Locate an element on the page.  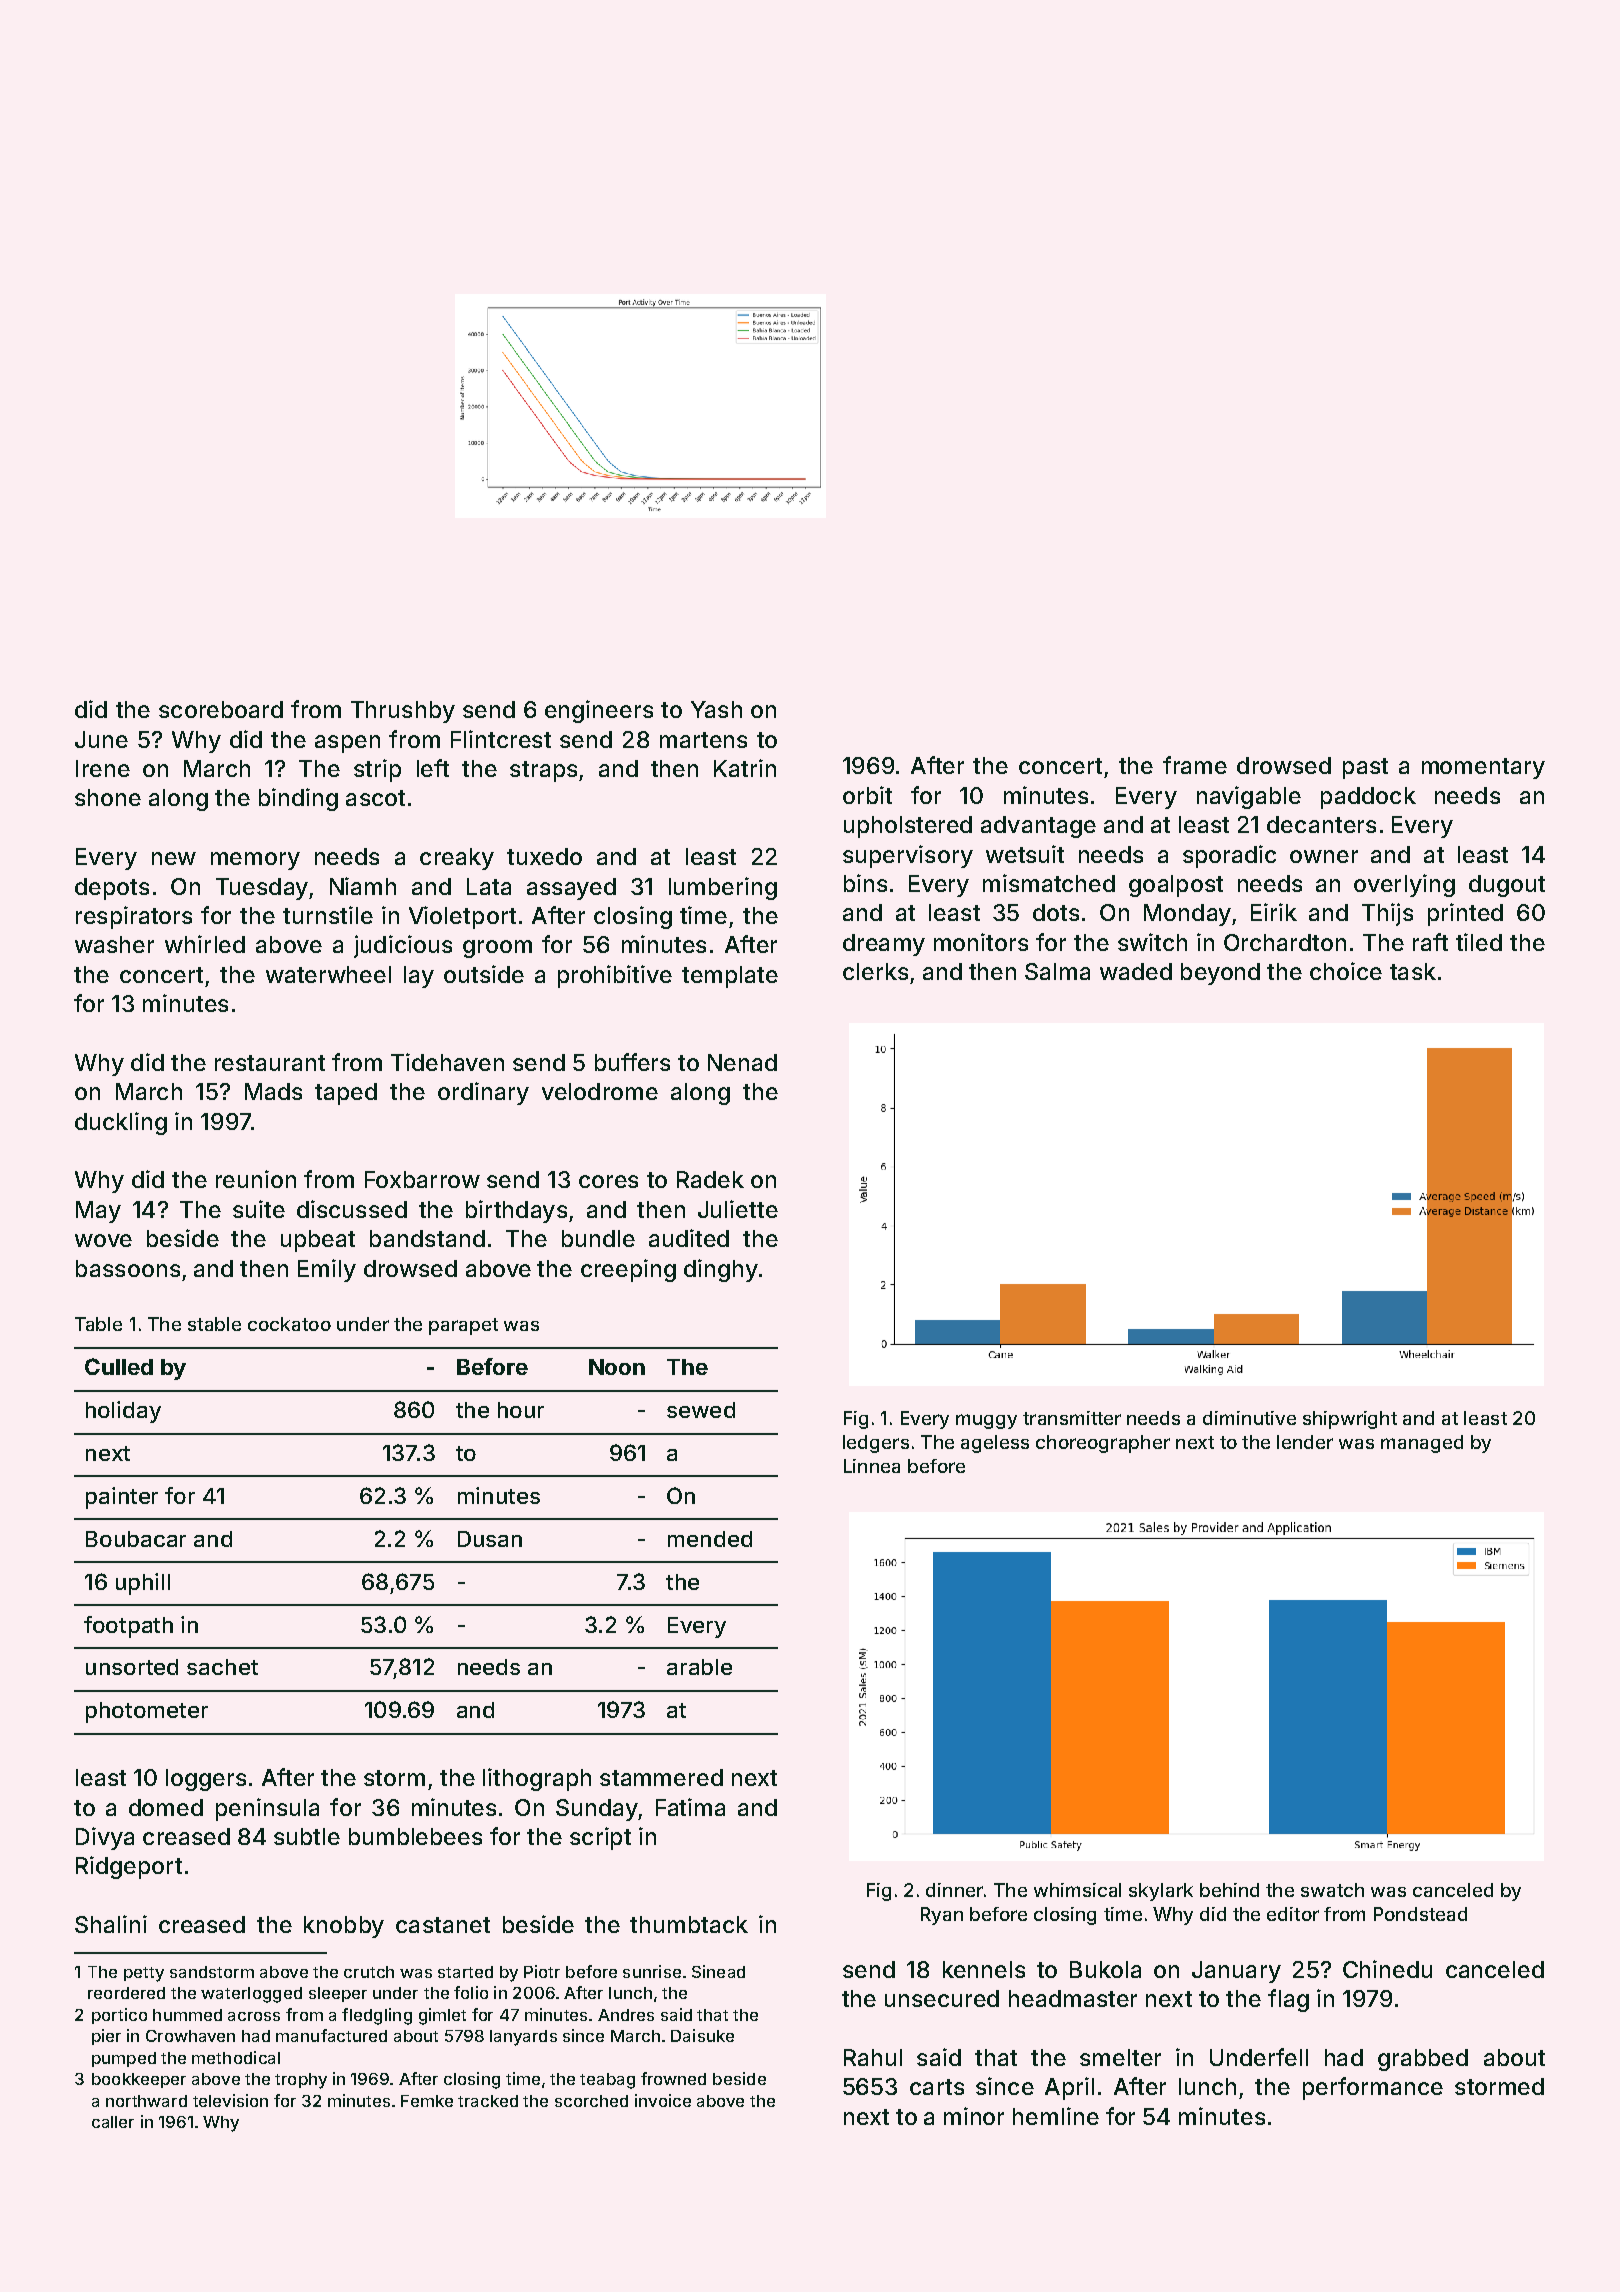
Femke is located at coordinates (427, 2101).
